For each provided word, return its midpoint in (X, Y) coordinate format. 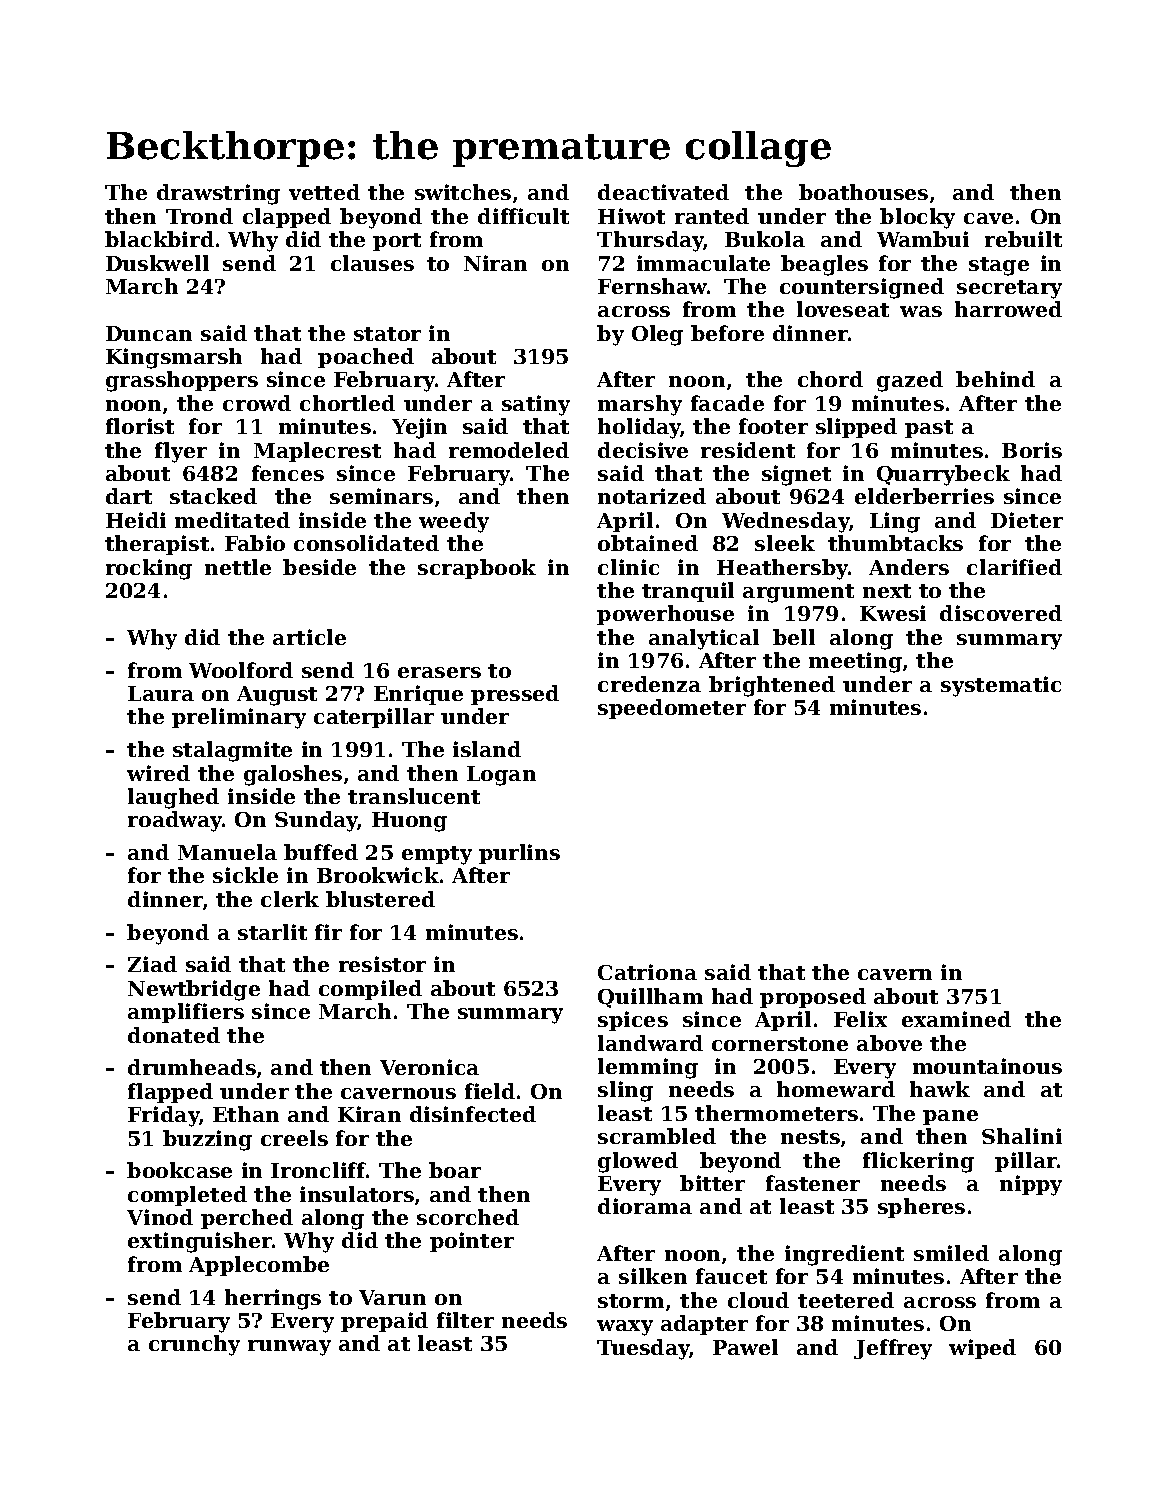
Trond (199, 216)
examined (956, 1019)
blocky (917, 218)
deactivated (663, 192)
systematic (1001, 686)
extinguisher (200, 1242)
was (921, 311)
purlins (519, 854)
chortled (347, 403)
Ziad (152, 964)
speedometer (672, 709)
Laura (161, 693)
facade (727, 403)
